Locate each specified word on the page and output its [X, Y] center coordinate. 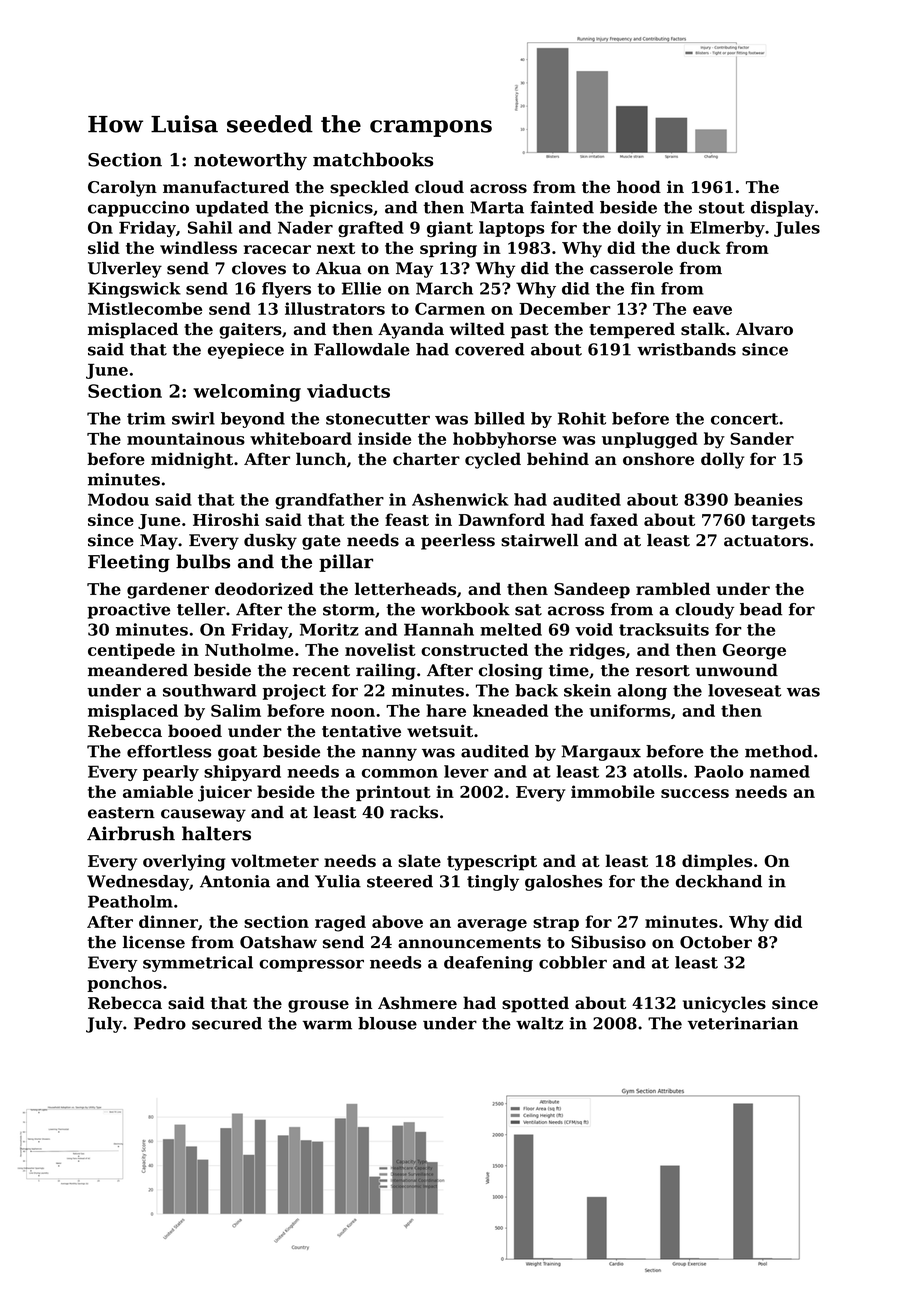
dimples [717, 862]
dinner [168, 921]
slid [104, 247]
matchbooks [373, 159]
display [782, 209]
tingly [493, 883]
